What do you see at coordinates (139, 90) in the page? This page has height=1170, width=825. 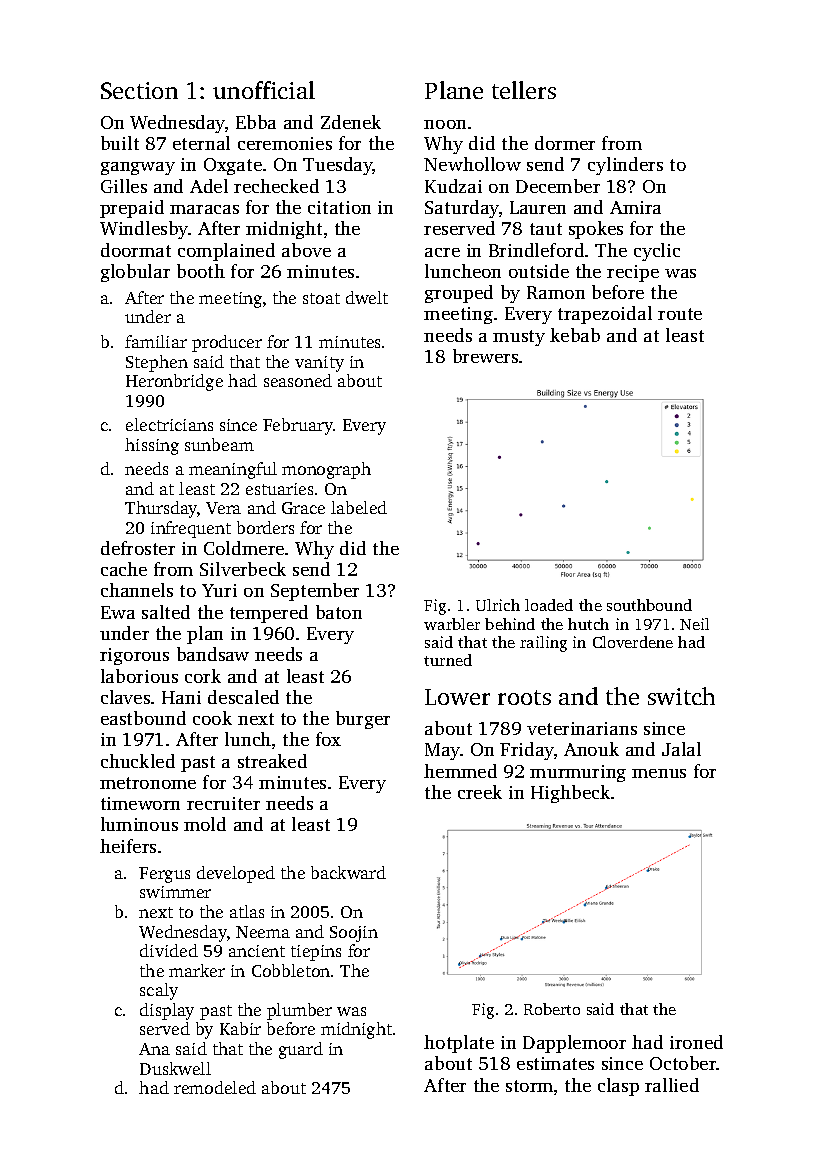 I see `Section` at bounding box center [139, 90].
